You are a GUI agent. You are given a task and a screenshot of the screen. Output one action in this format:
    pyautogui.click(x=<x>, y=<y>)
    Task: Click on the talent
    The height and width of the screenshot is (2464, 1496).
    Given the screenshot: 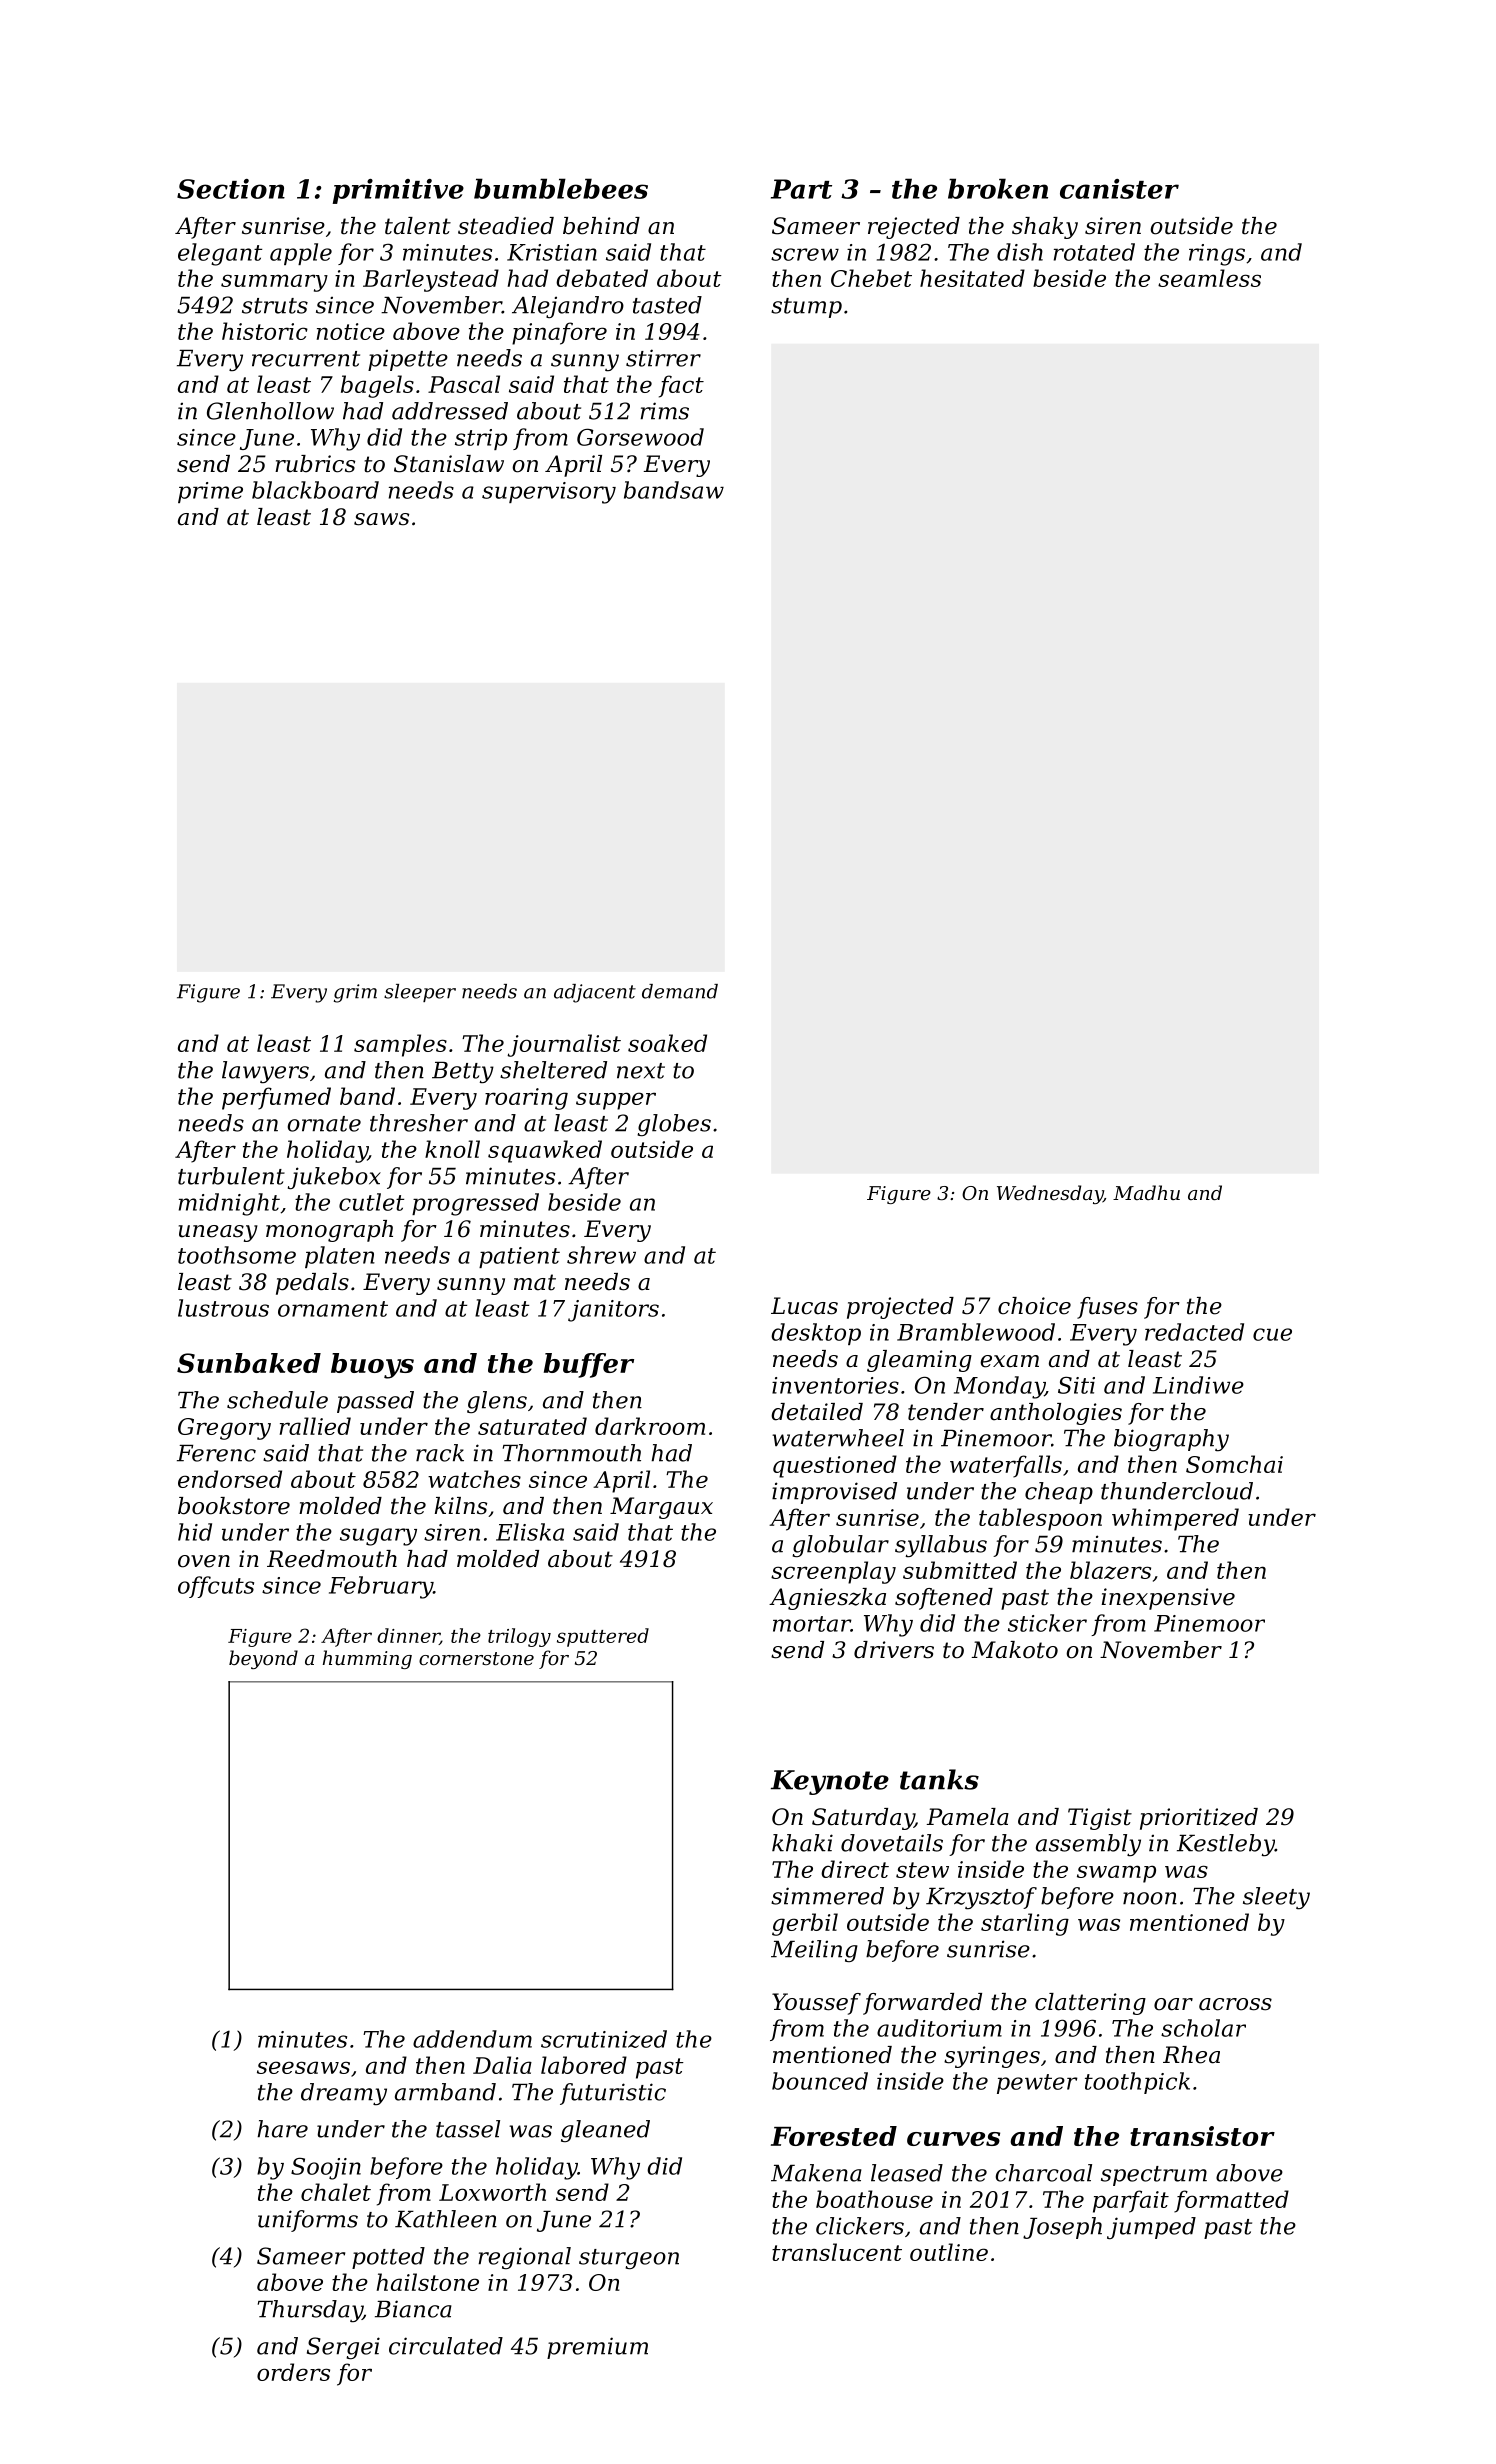 What is the action you would take?
    pyautogui.click(x=418, y=226)
